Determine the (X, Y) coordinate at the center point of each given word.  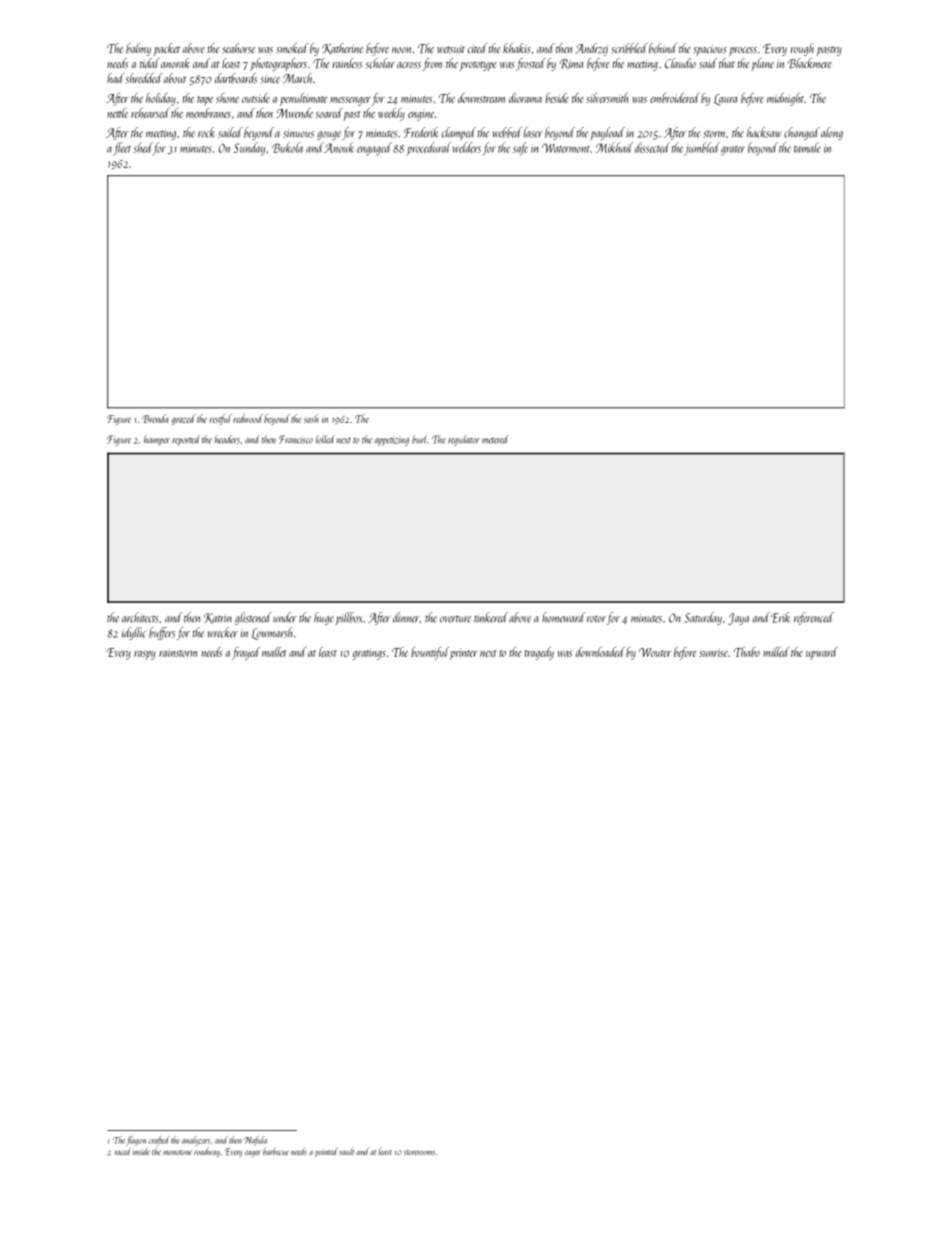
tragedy (539, 653)
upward (822, 653)
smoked (292, 48)
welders (467, 147)
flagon (136, 1141)
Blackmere (810, 63)
